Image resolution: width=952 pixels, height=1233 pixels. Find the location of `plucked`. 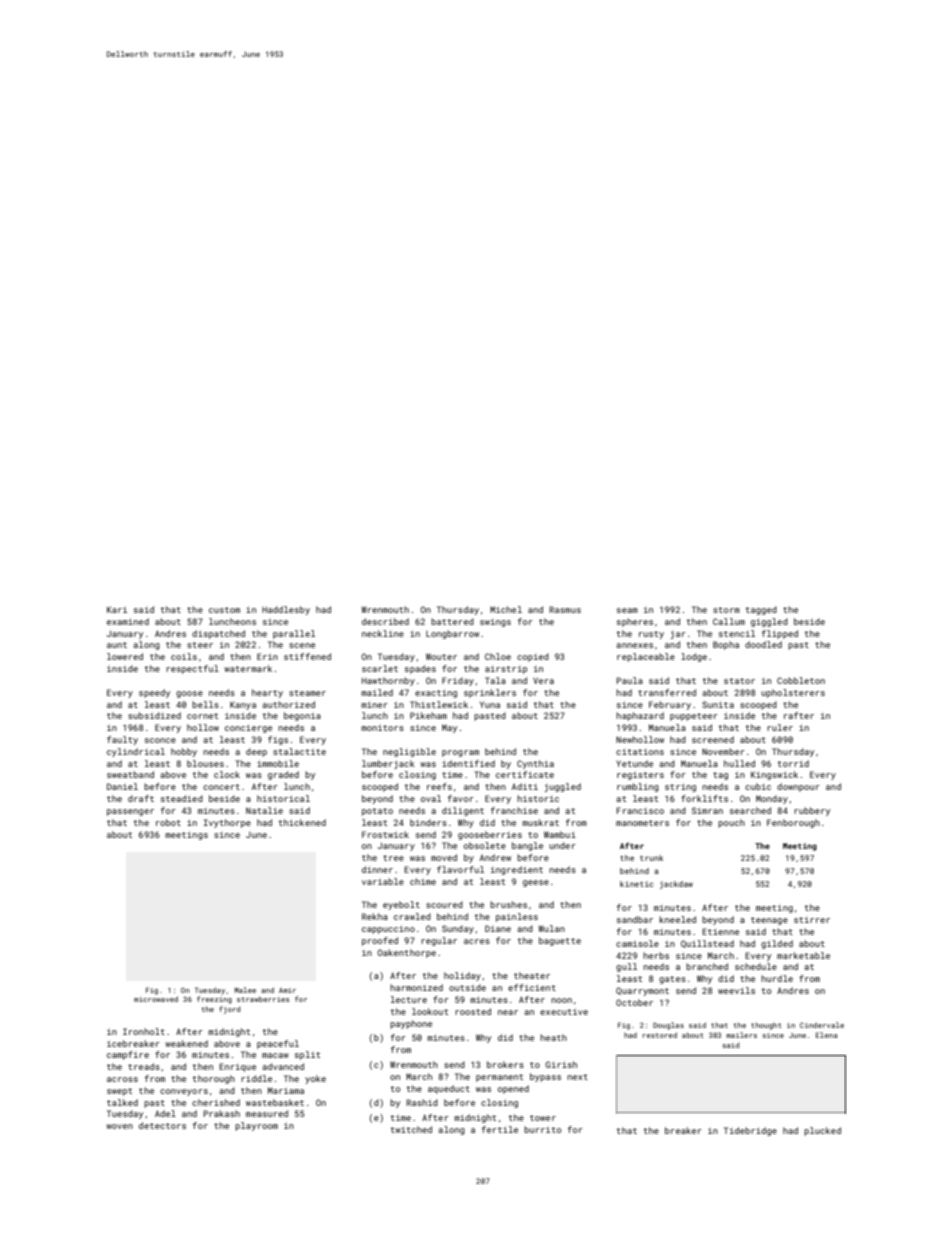

plucked is located at coordinates (822, 1131).
